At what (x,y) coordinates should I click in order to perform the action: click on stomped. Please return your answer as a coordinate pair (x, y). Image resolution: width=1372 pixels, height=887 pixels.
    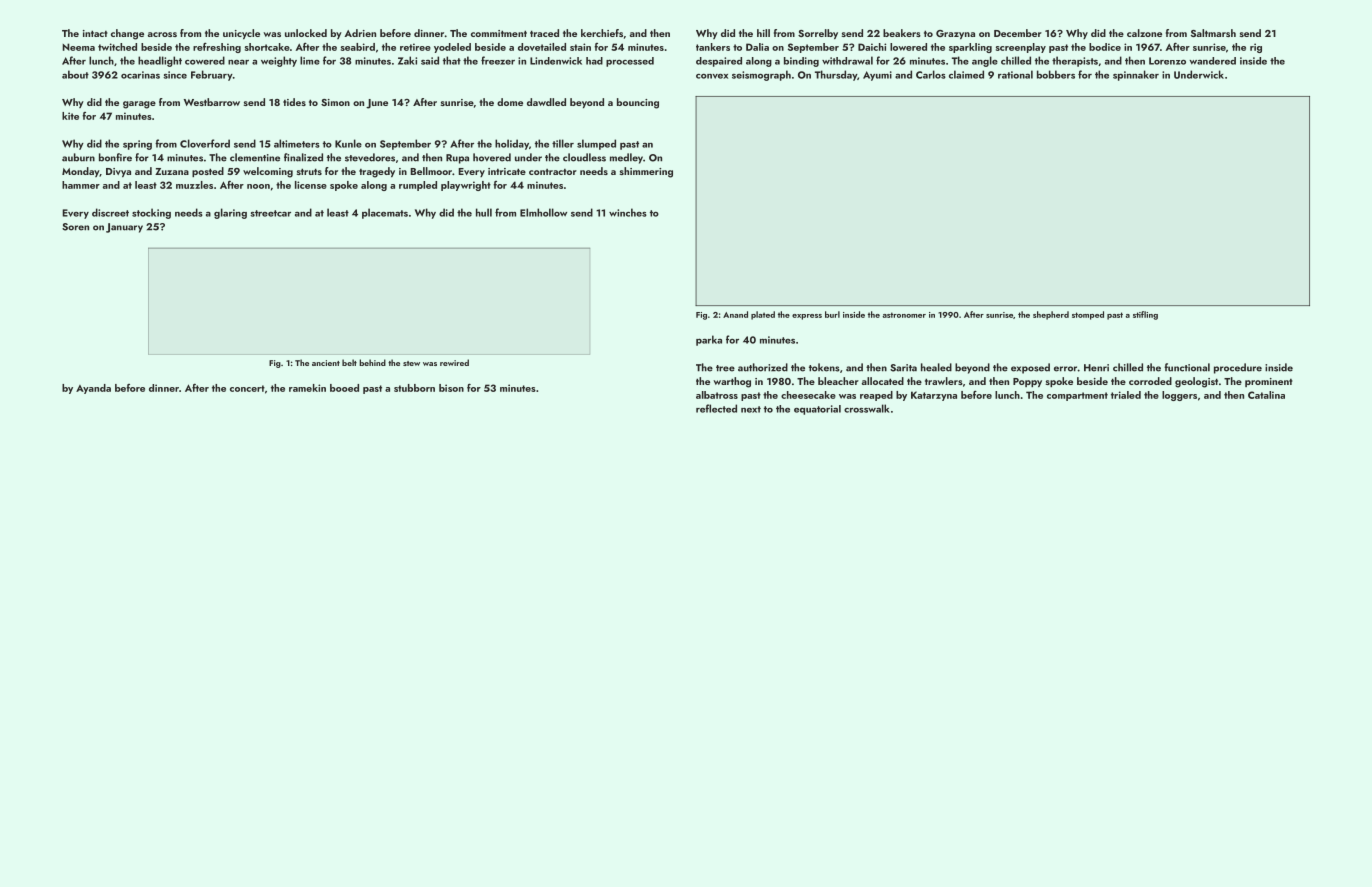
    Looking at the image, I should click on (1088, 315).
